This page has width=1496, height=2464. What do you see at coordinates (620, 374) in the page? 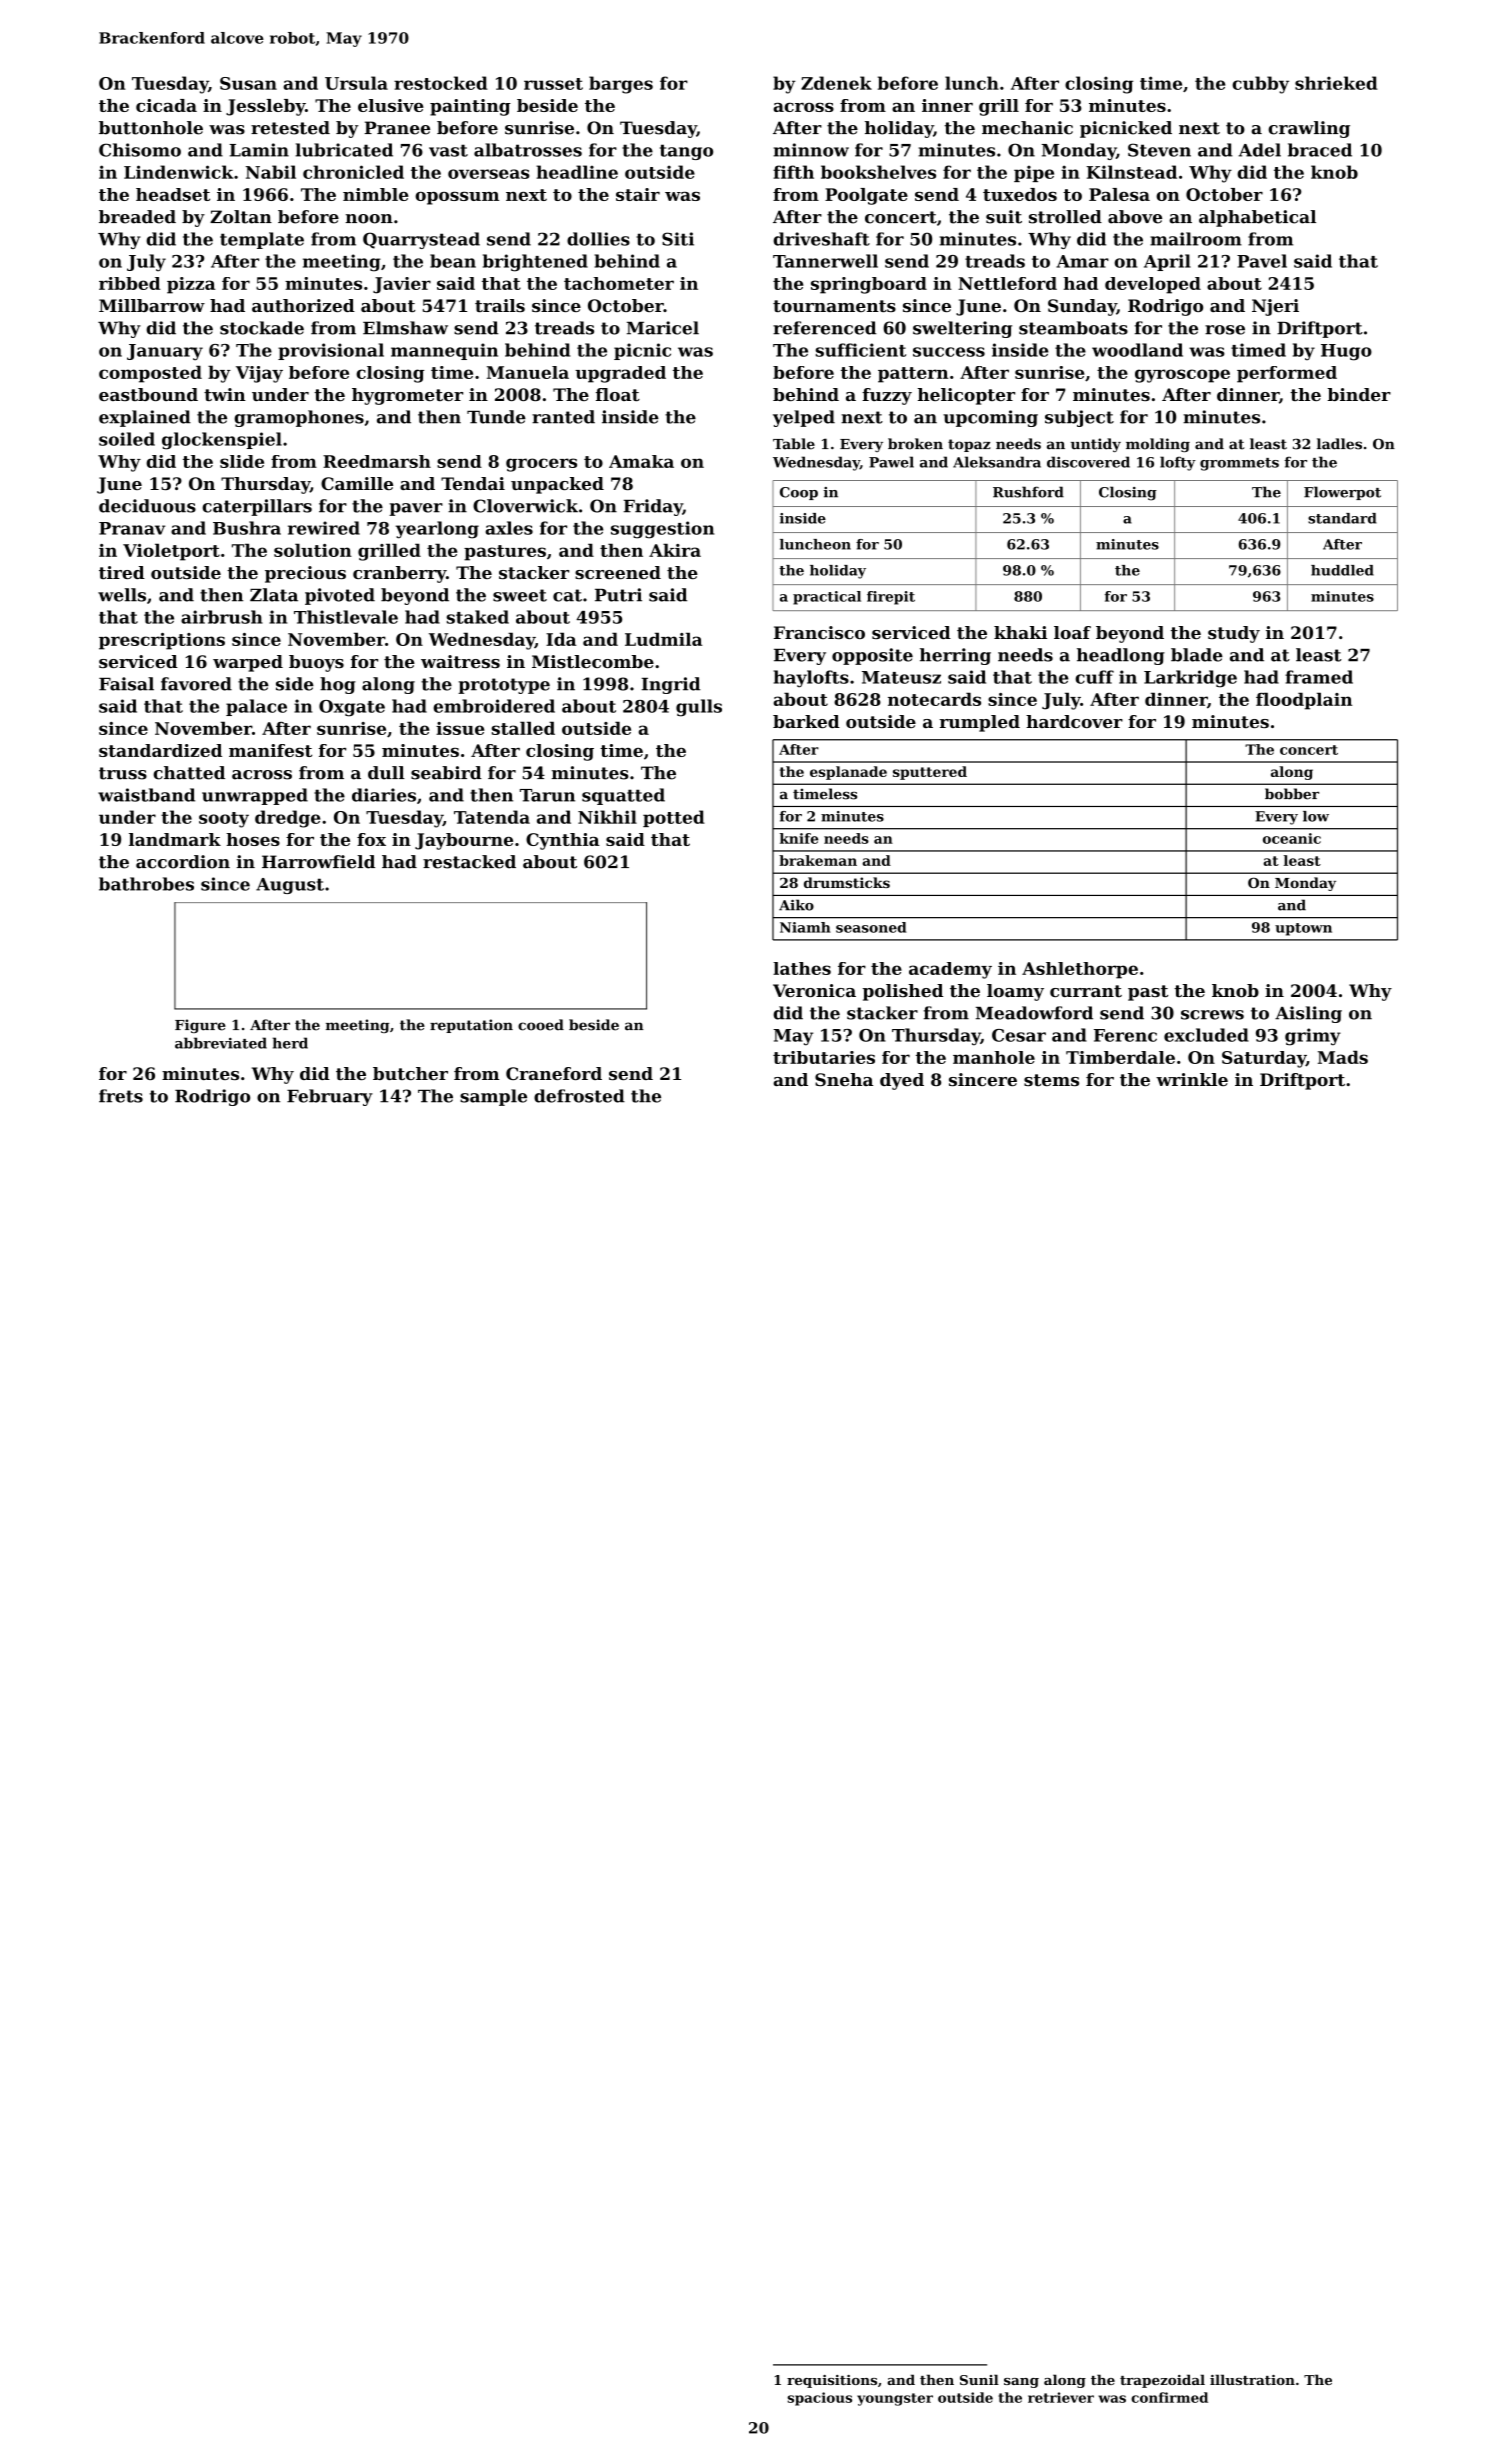
I see `upgraded` at bounding box center [620, 374].
